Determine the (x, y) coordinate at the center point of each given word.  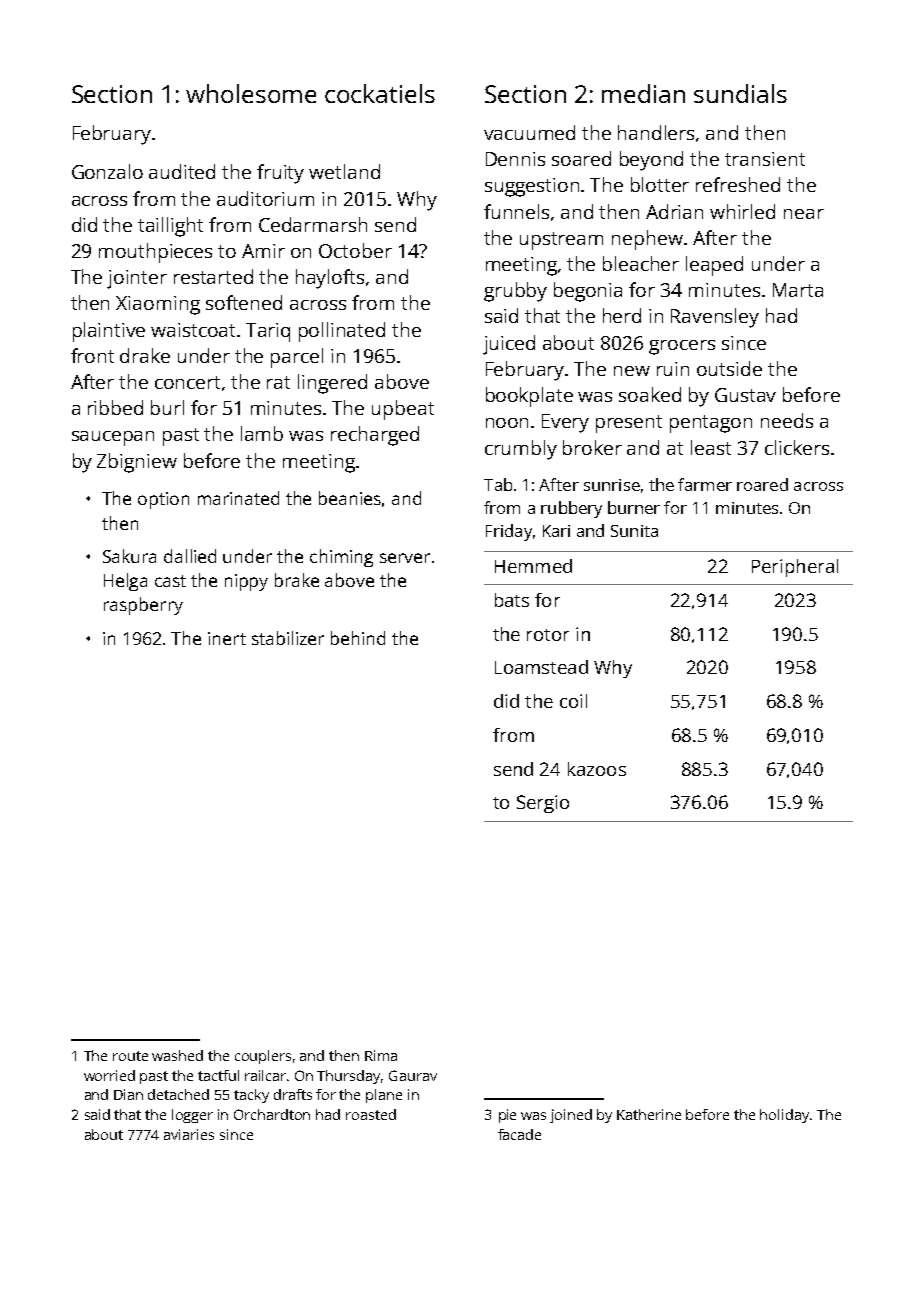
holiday (784, 1116)
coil (573, 701)
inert (227, 638)
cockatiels (380, 93)
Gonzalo (107, 171)
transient (765, 159)
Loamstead (541, 667)
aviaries (189, 1134)
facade (519, 1134)
